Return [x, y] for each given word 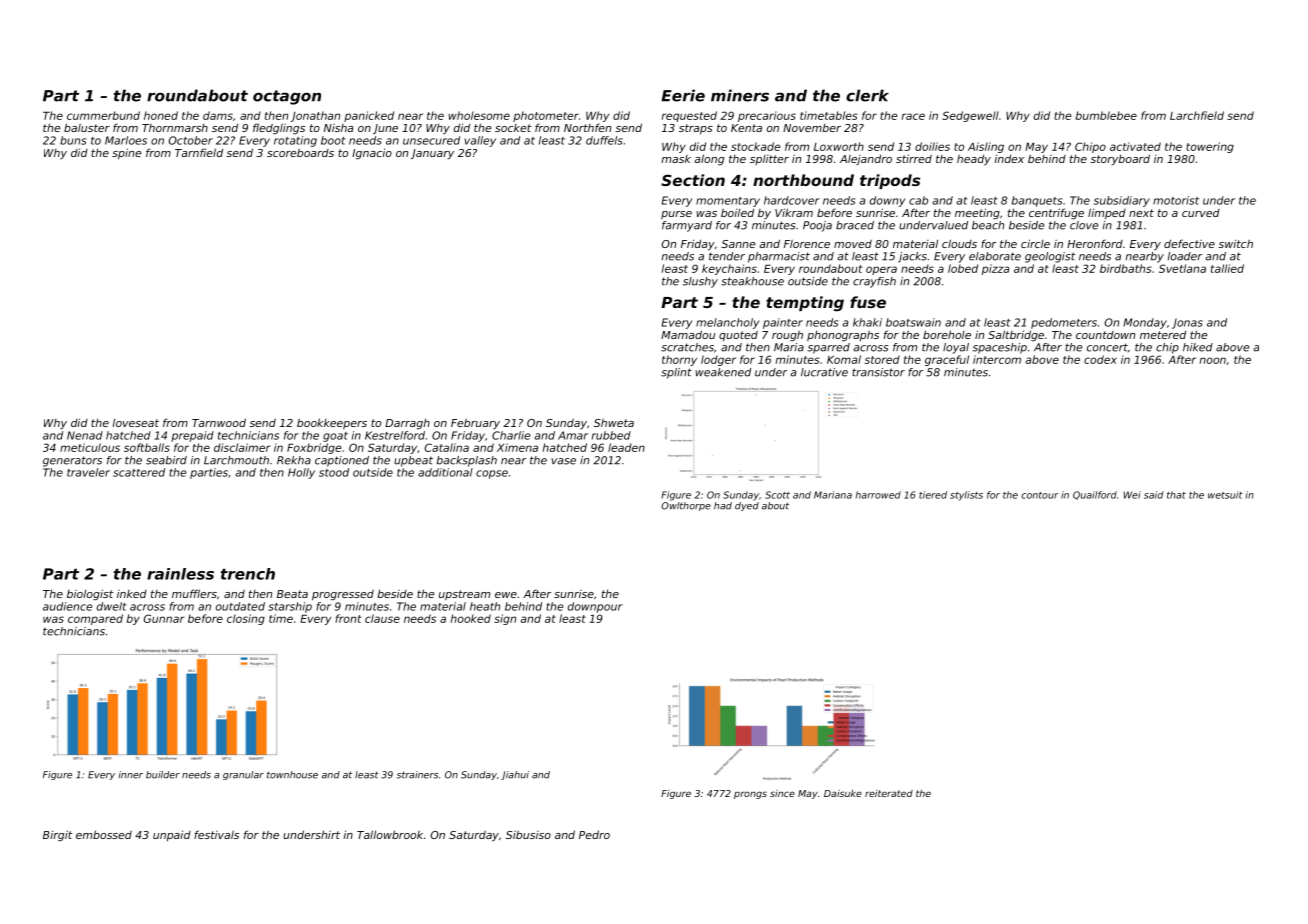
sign [505, 619]
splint [676, 373]
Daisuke [843, 793]
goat [335, 437]
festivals [216, 834]
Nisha [338, 128]
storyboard [1120, 159]
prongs [750, 795]
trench [248, 574]
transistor [878, 372]
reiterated [889, 793]
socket [513, 128]
